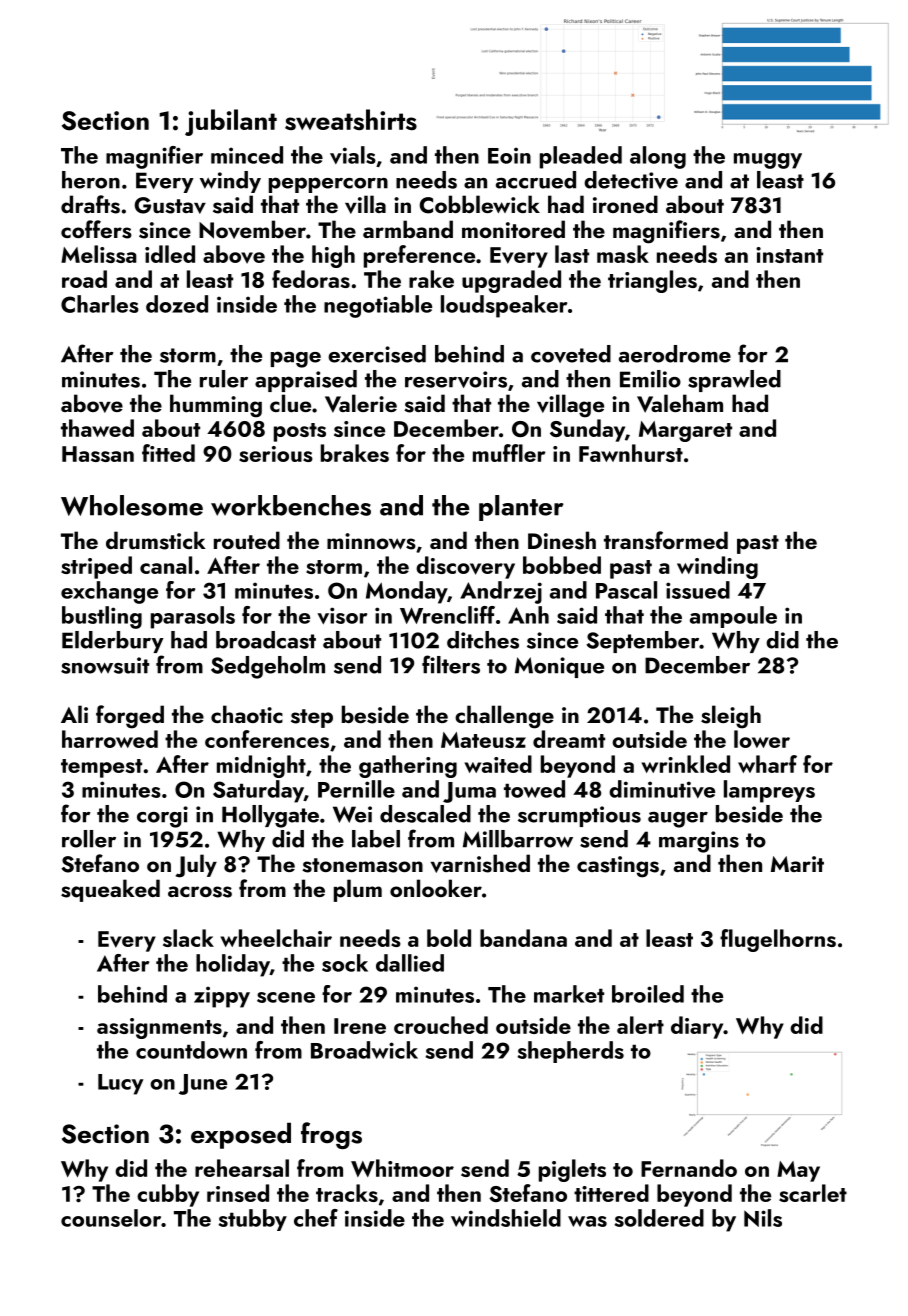  Describe the element at coordinates (371, 541) in the page. I see `minnows` at that location.
